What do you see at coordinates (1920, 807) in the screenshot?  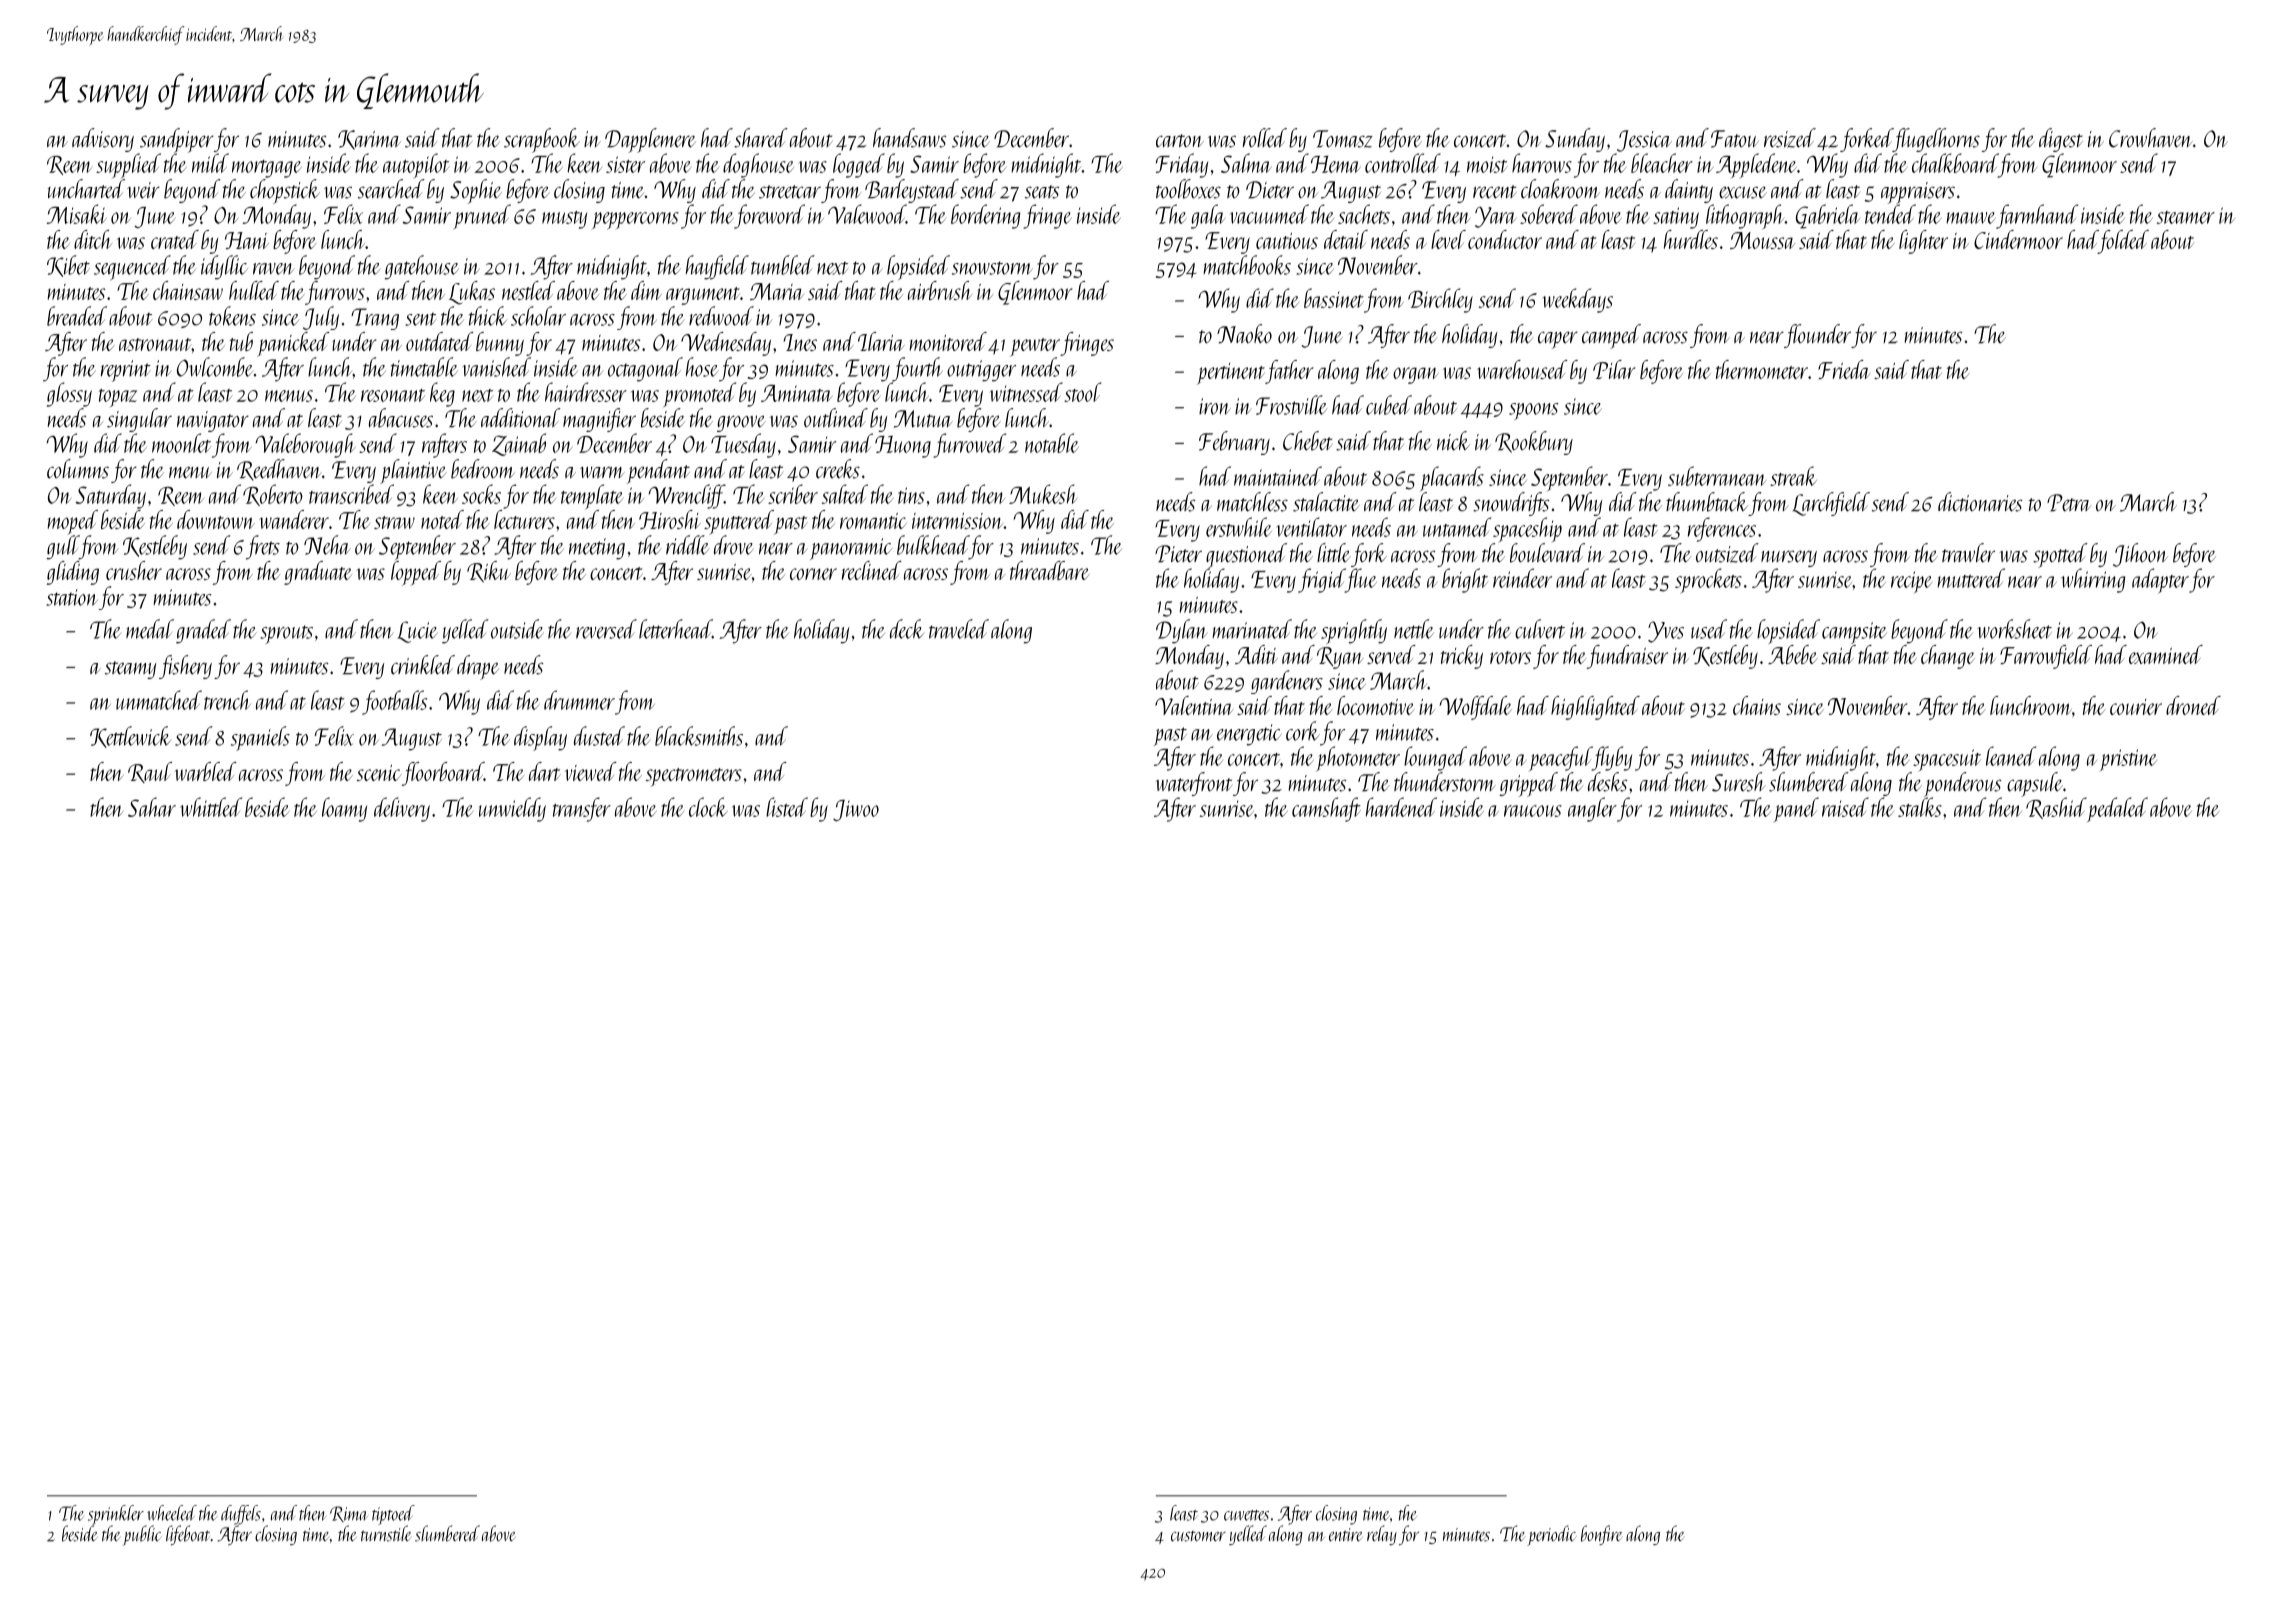 I see `stalks` at bounding box center [1920, 807].
